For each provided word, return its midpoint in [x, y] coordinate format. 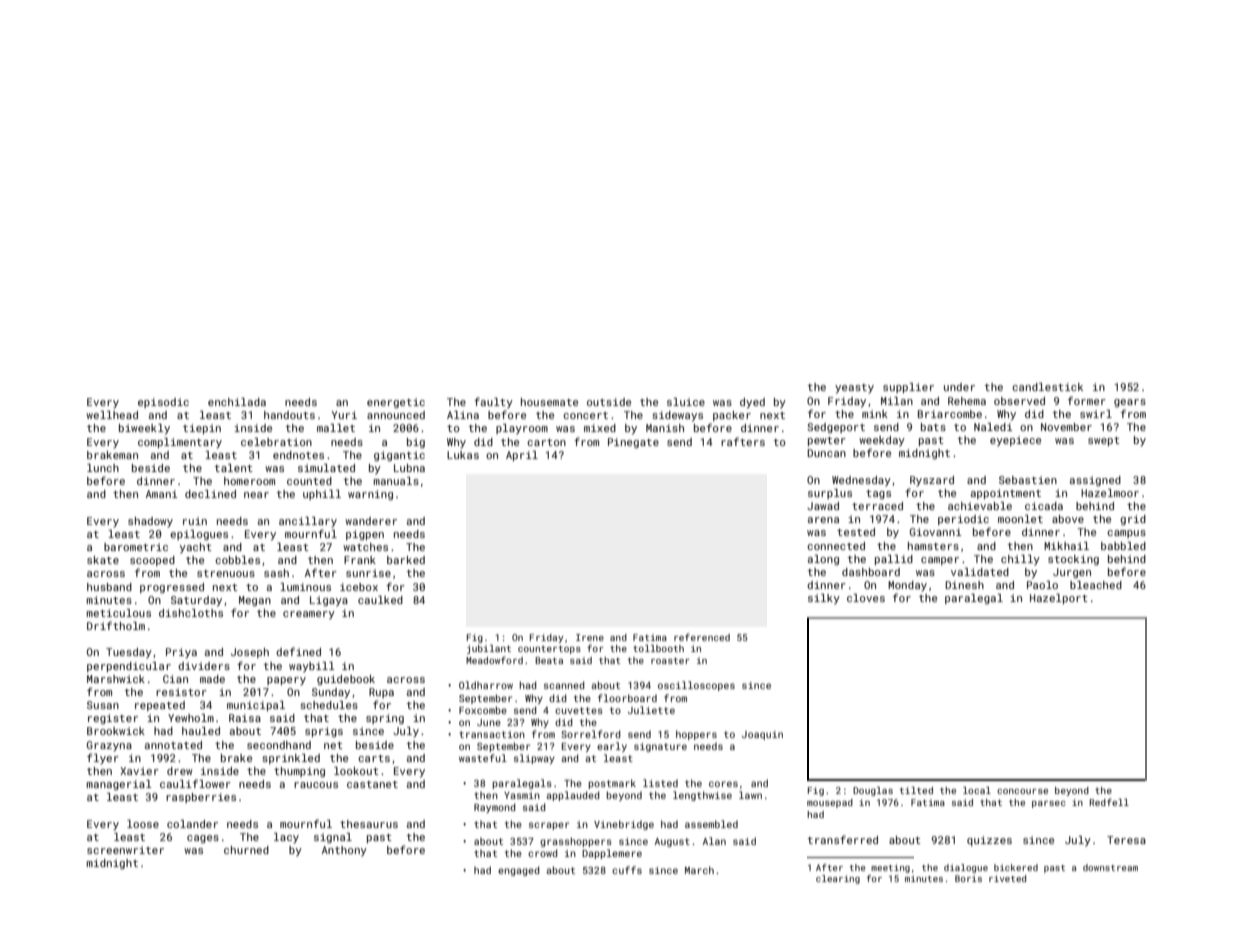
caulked [380, 600]
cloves [866, 598]
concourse [1022, 791]
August [672, 842]
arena [823, 520]
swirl [1096, 414]
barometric [136, 547]
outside [609, 402]
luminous [305, 587]
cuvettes [579, 710]
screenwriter [125, 850]
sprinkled [291, 759]
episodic [163, 403]
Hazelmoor [1110, 493]
